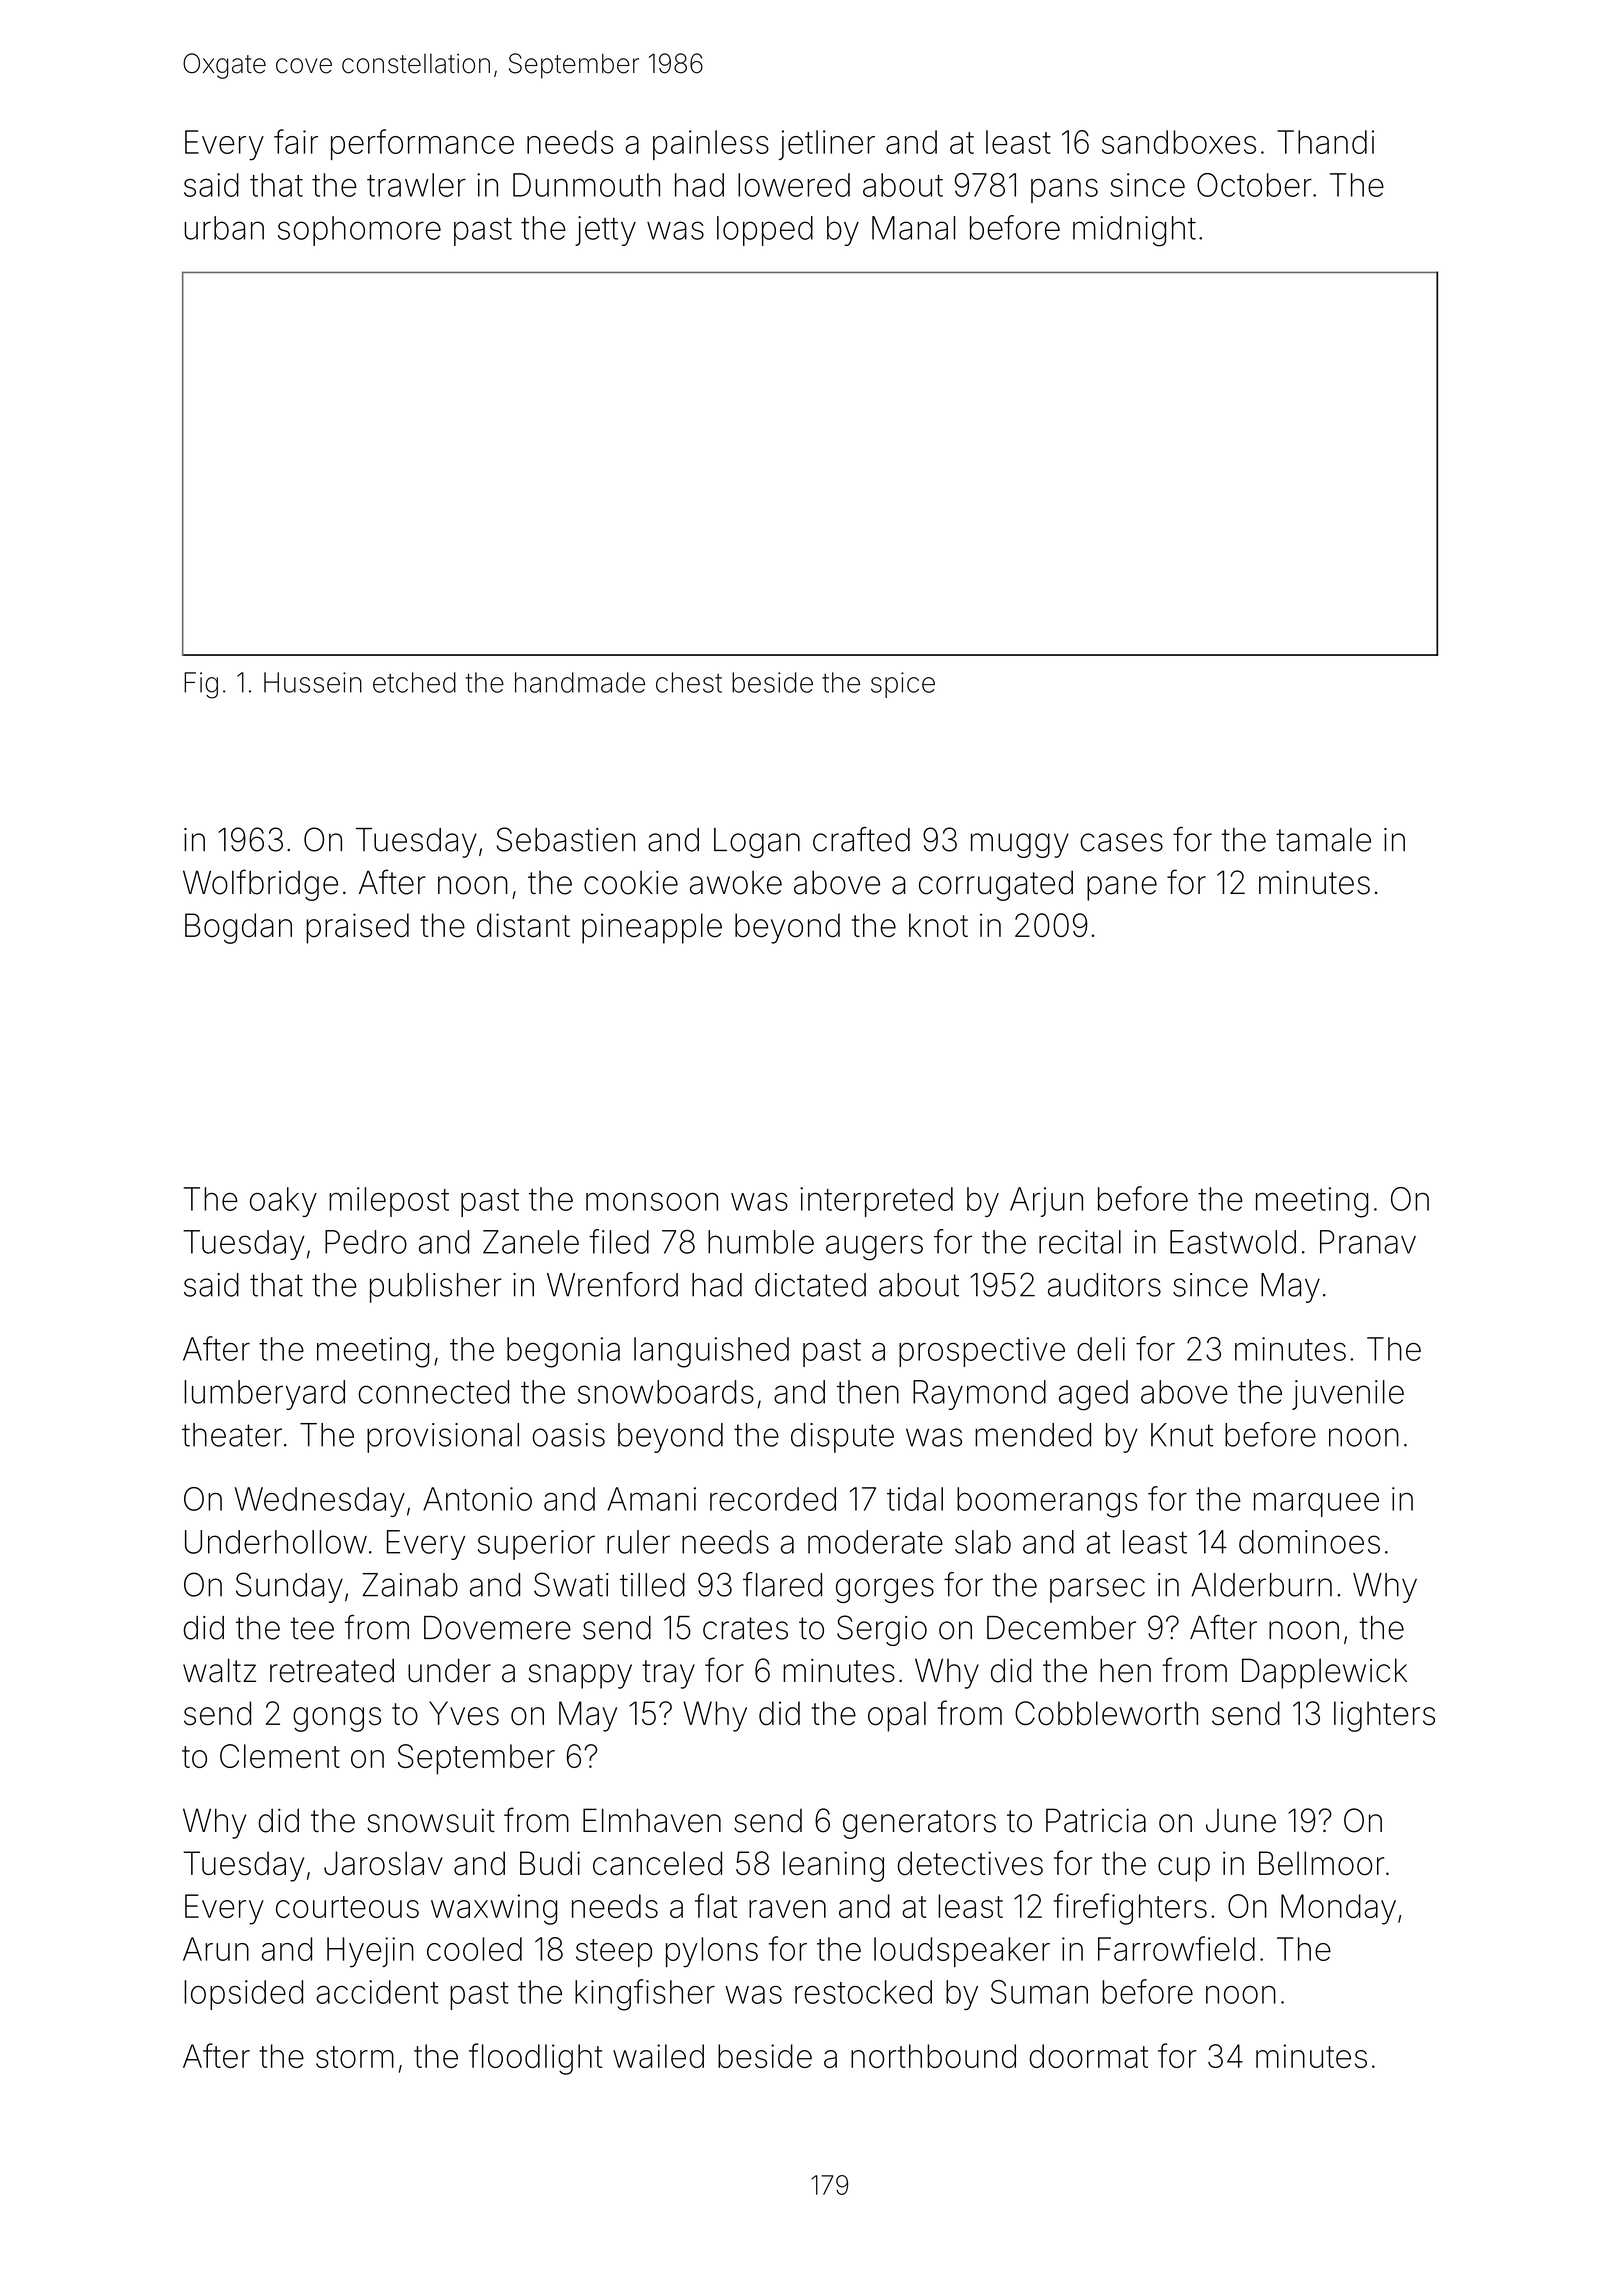 The image size is (1620, 2292). Describe the element at coordinates (827, 145) in the page. I see `jetliner` at that location.
